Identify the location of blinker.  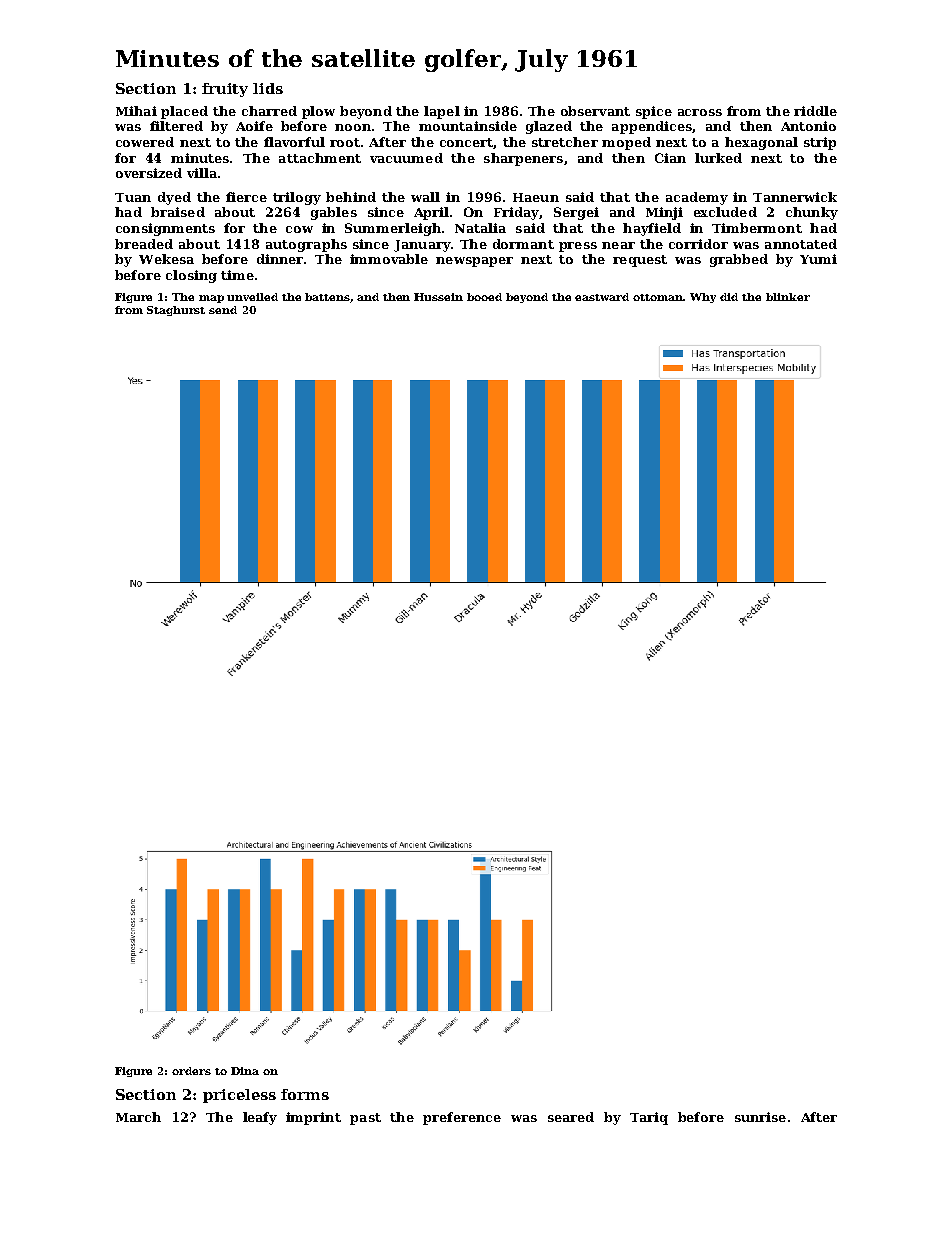
(788, 297).
